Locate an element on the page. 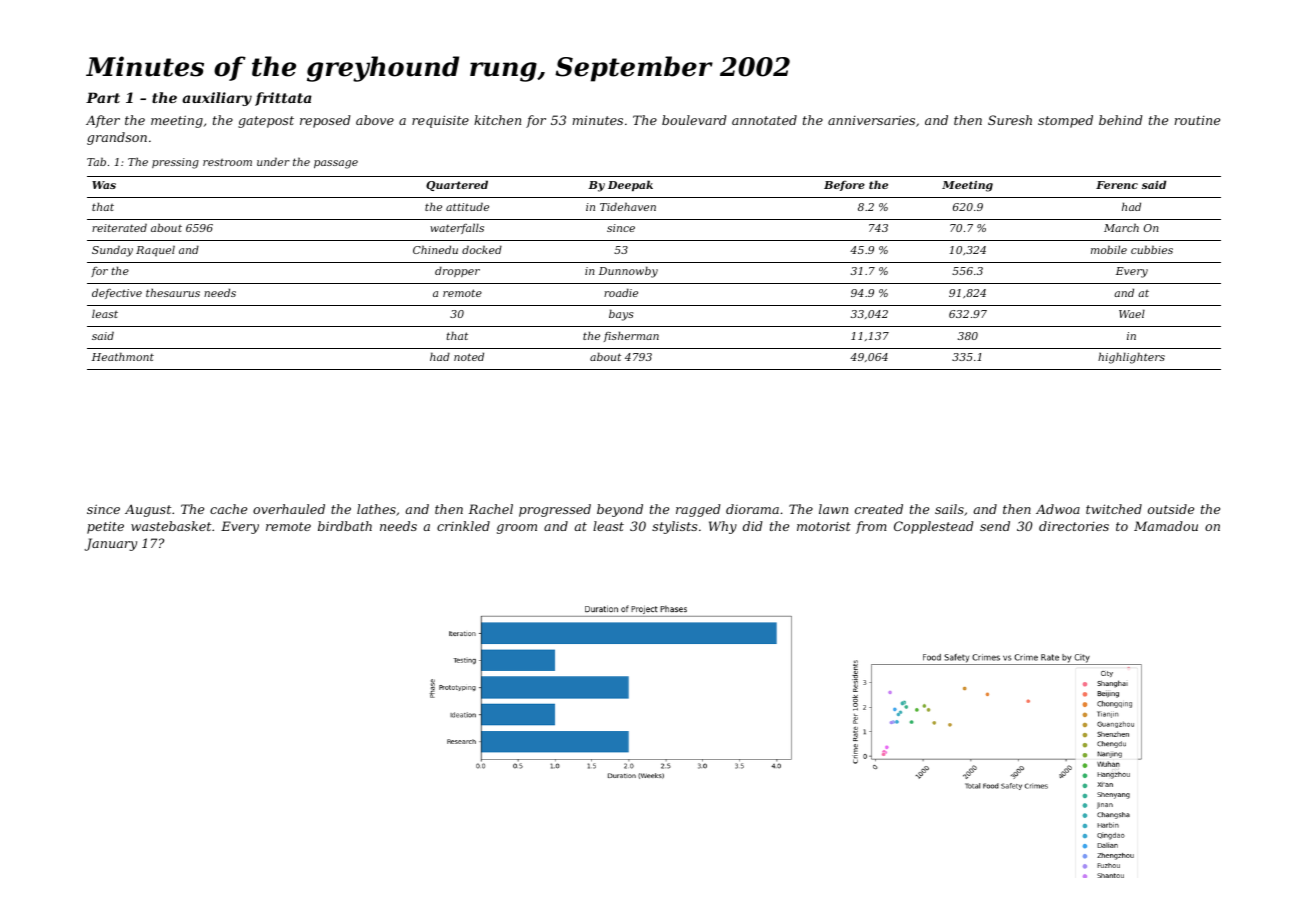 The width and height of the document is (1308, 924). Wael is located at coordinates (1132, 313).
